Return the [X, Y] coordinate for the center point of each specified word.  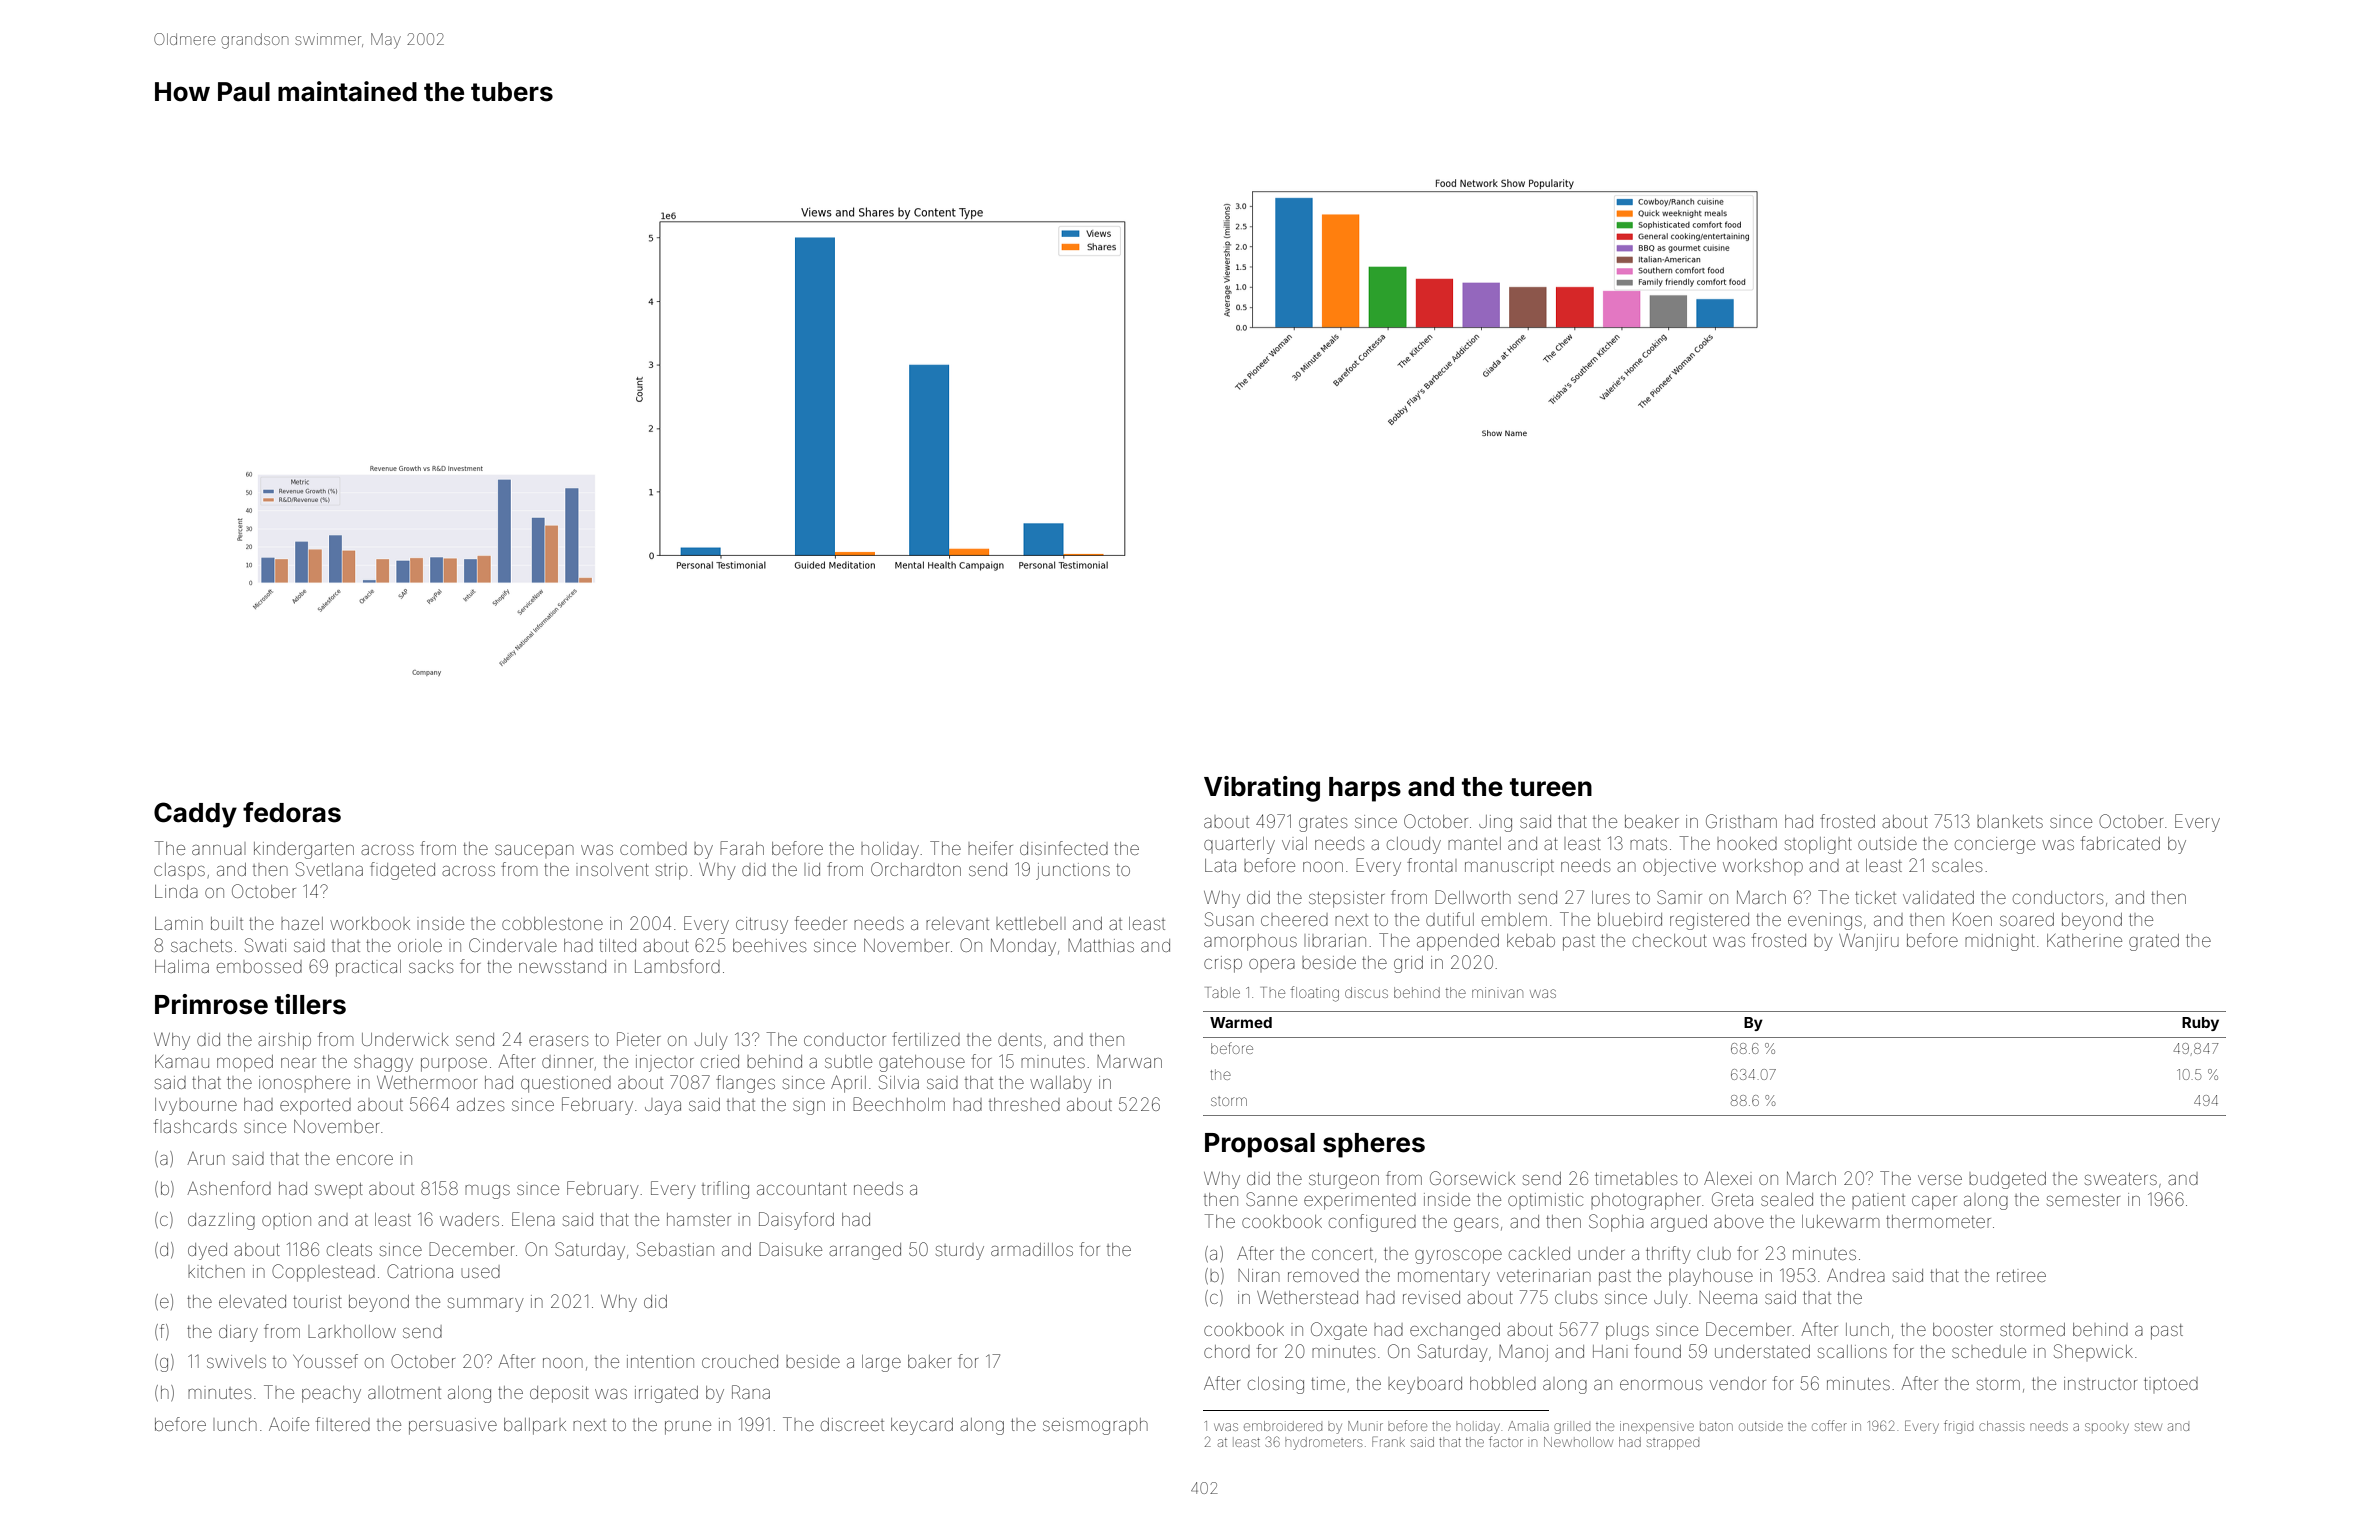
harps [1365, 789]
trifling [725, 1190]
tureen [1551, 787]
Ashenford [229, 1188]
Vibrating [1262, 789]
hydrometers [1323, 1443]
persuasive [453, 1426]
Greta [1732, 1199]
